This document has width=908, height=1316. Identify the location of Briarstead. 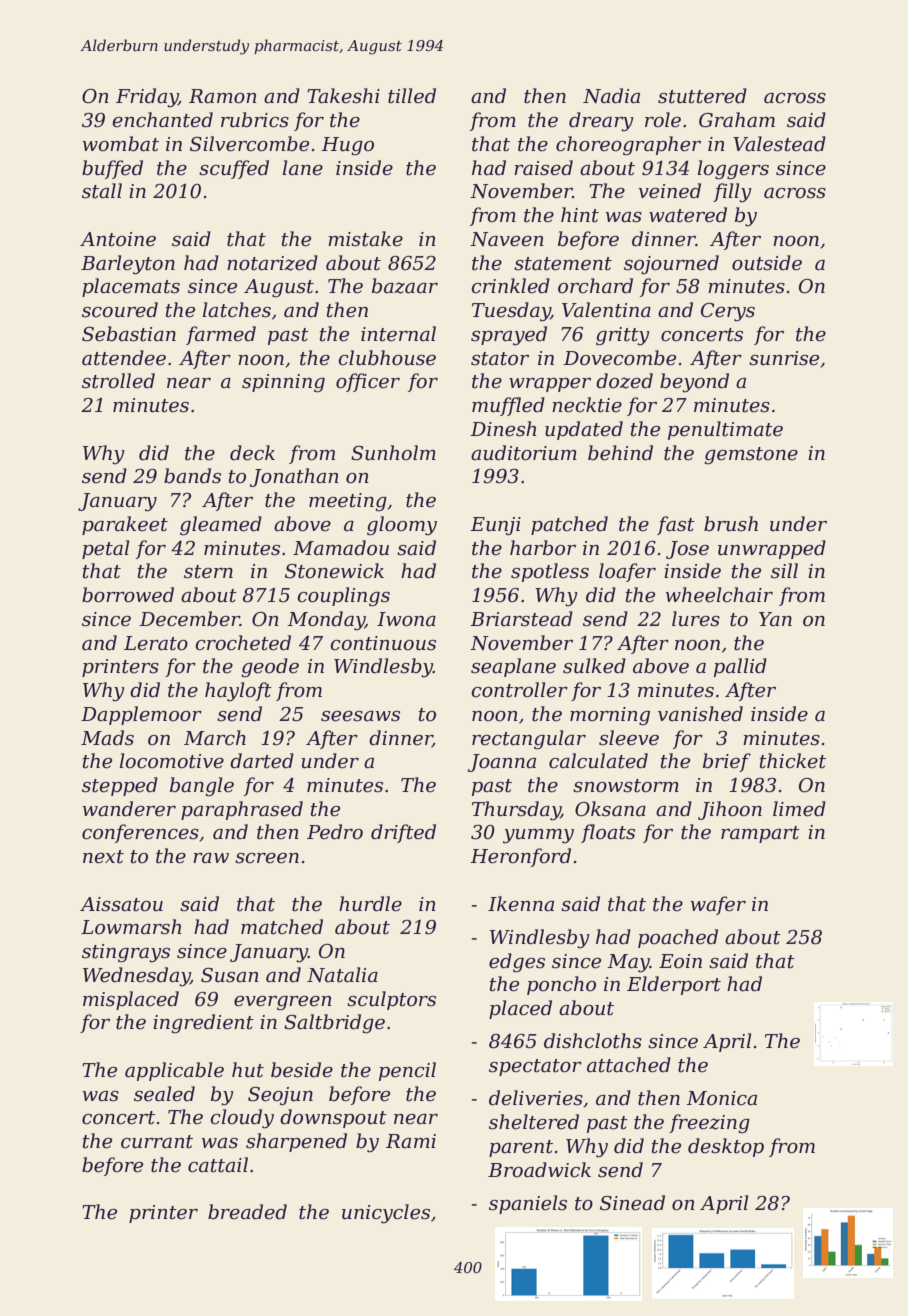
(521, 619).
